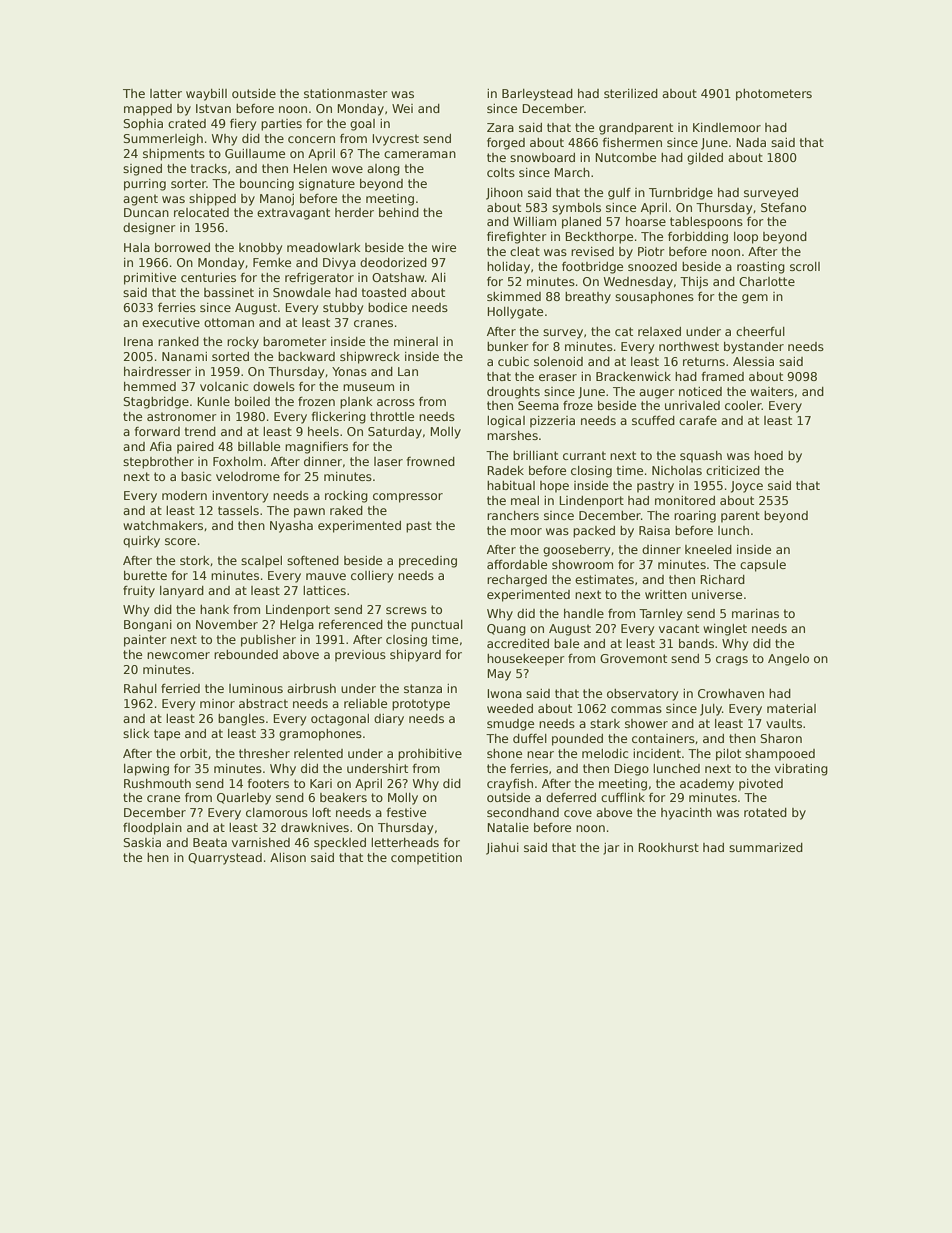 The width and height of the page is (952, 1233). What do you see at coordinates (654, 530) in the page?
I see `Raisa` at bounding box center [654, 530].
